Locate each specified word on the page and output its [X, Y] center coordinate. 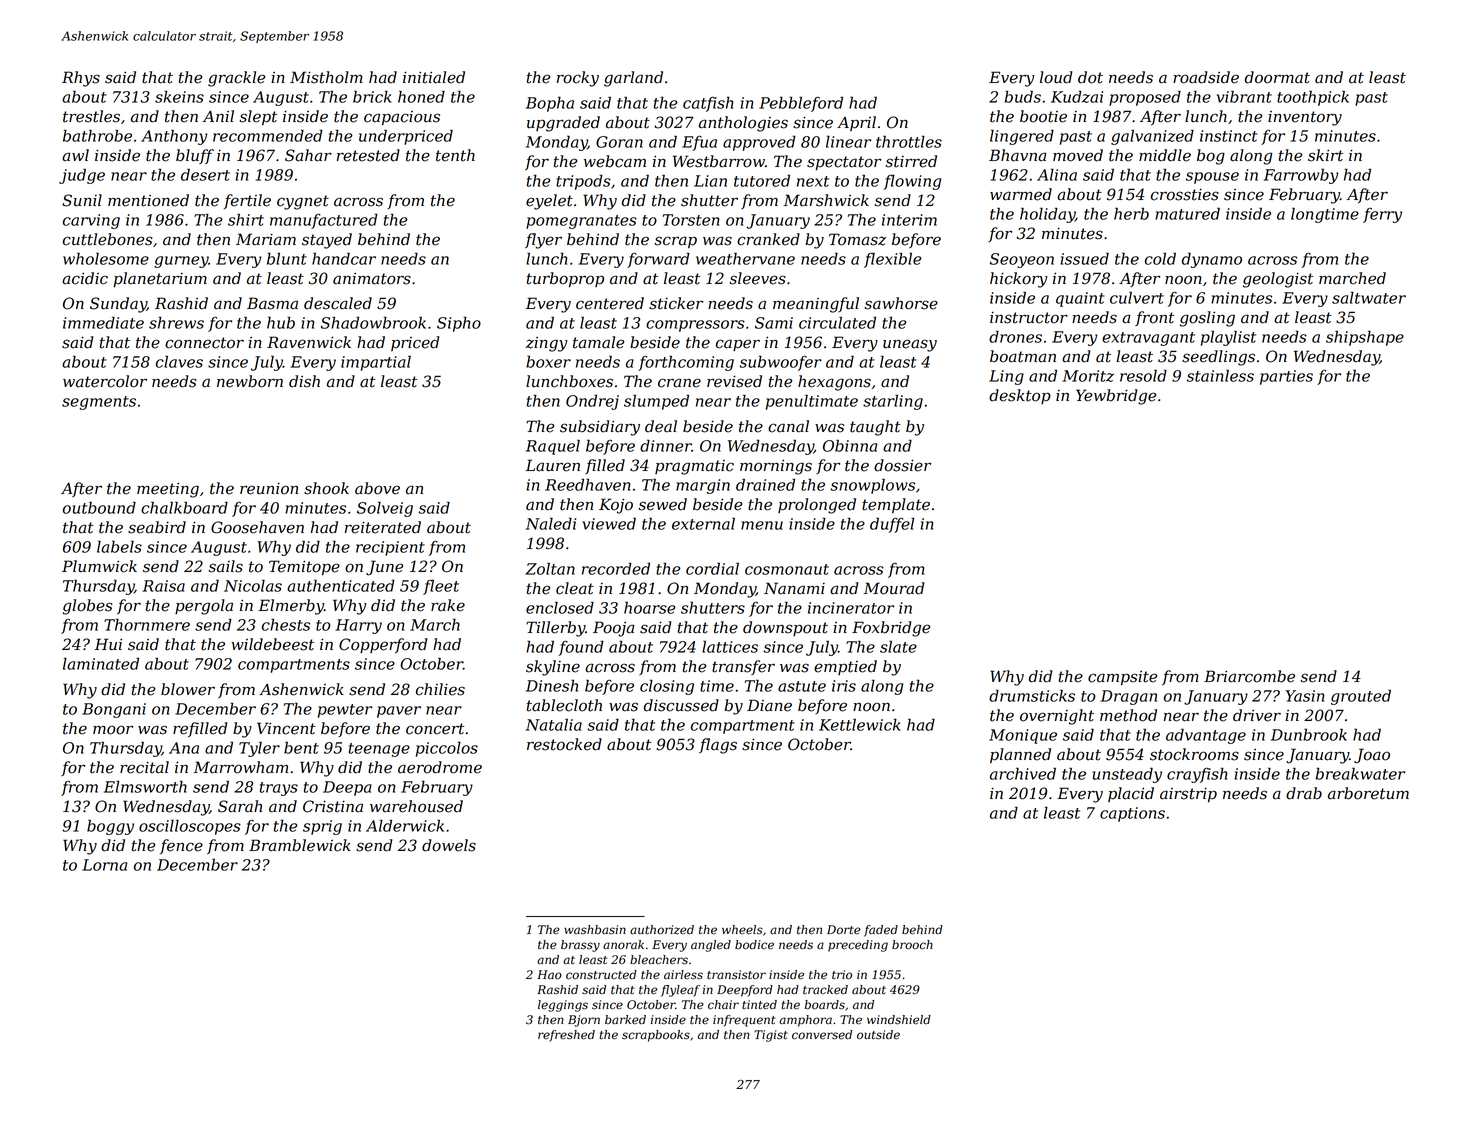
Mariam [266, 239]
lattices [730, 646]
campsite [1122, 678]
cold [1160, 258]
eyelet [549, 202]
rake [448, 605]
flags [718, 746]
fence [181, 846]
